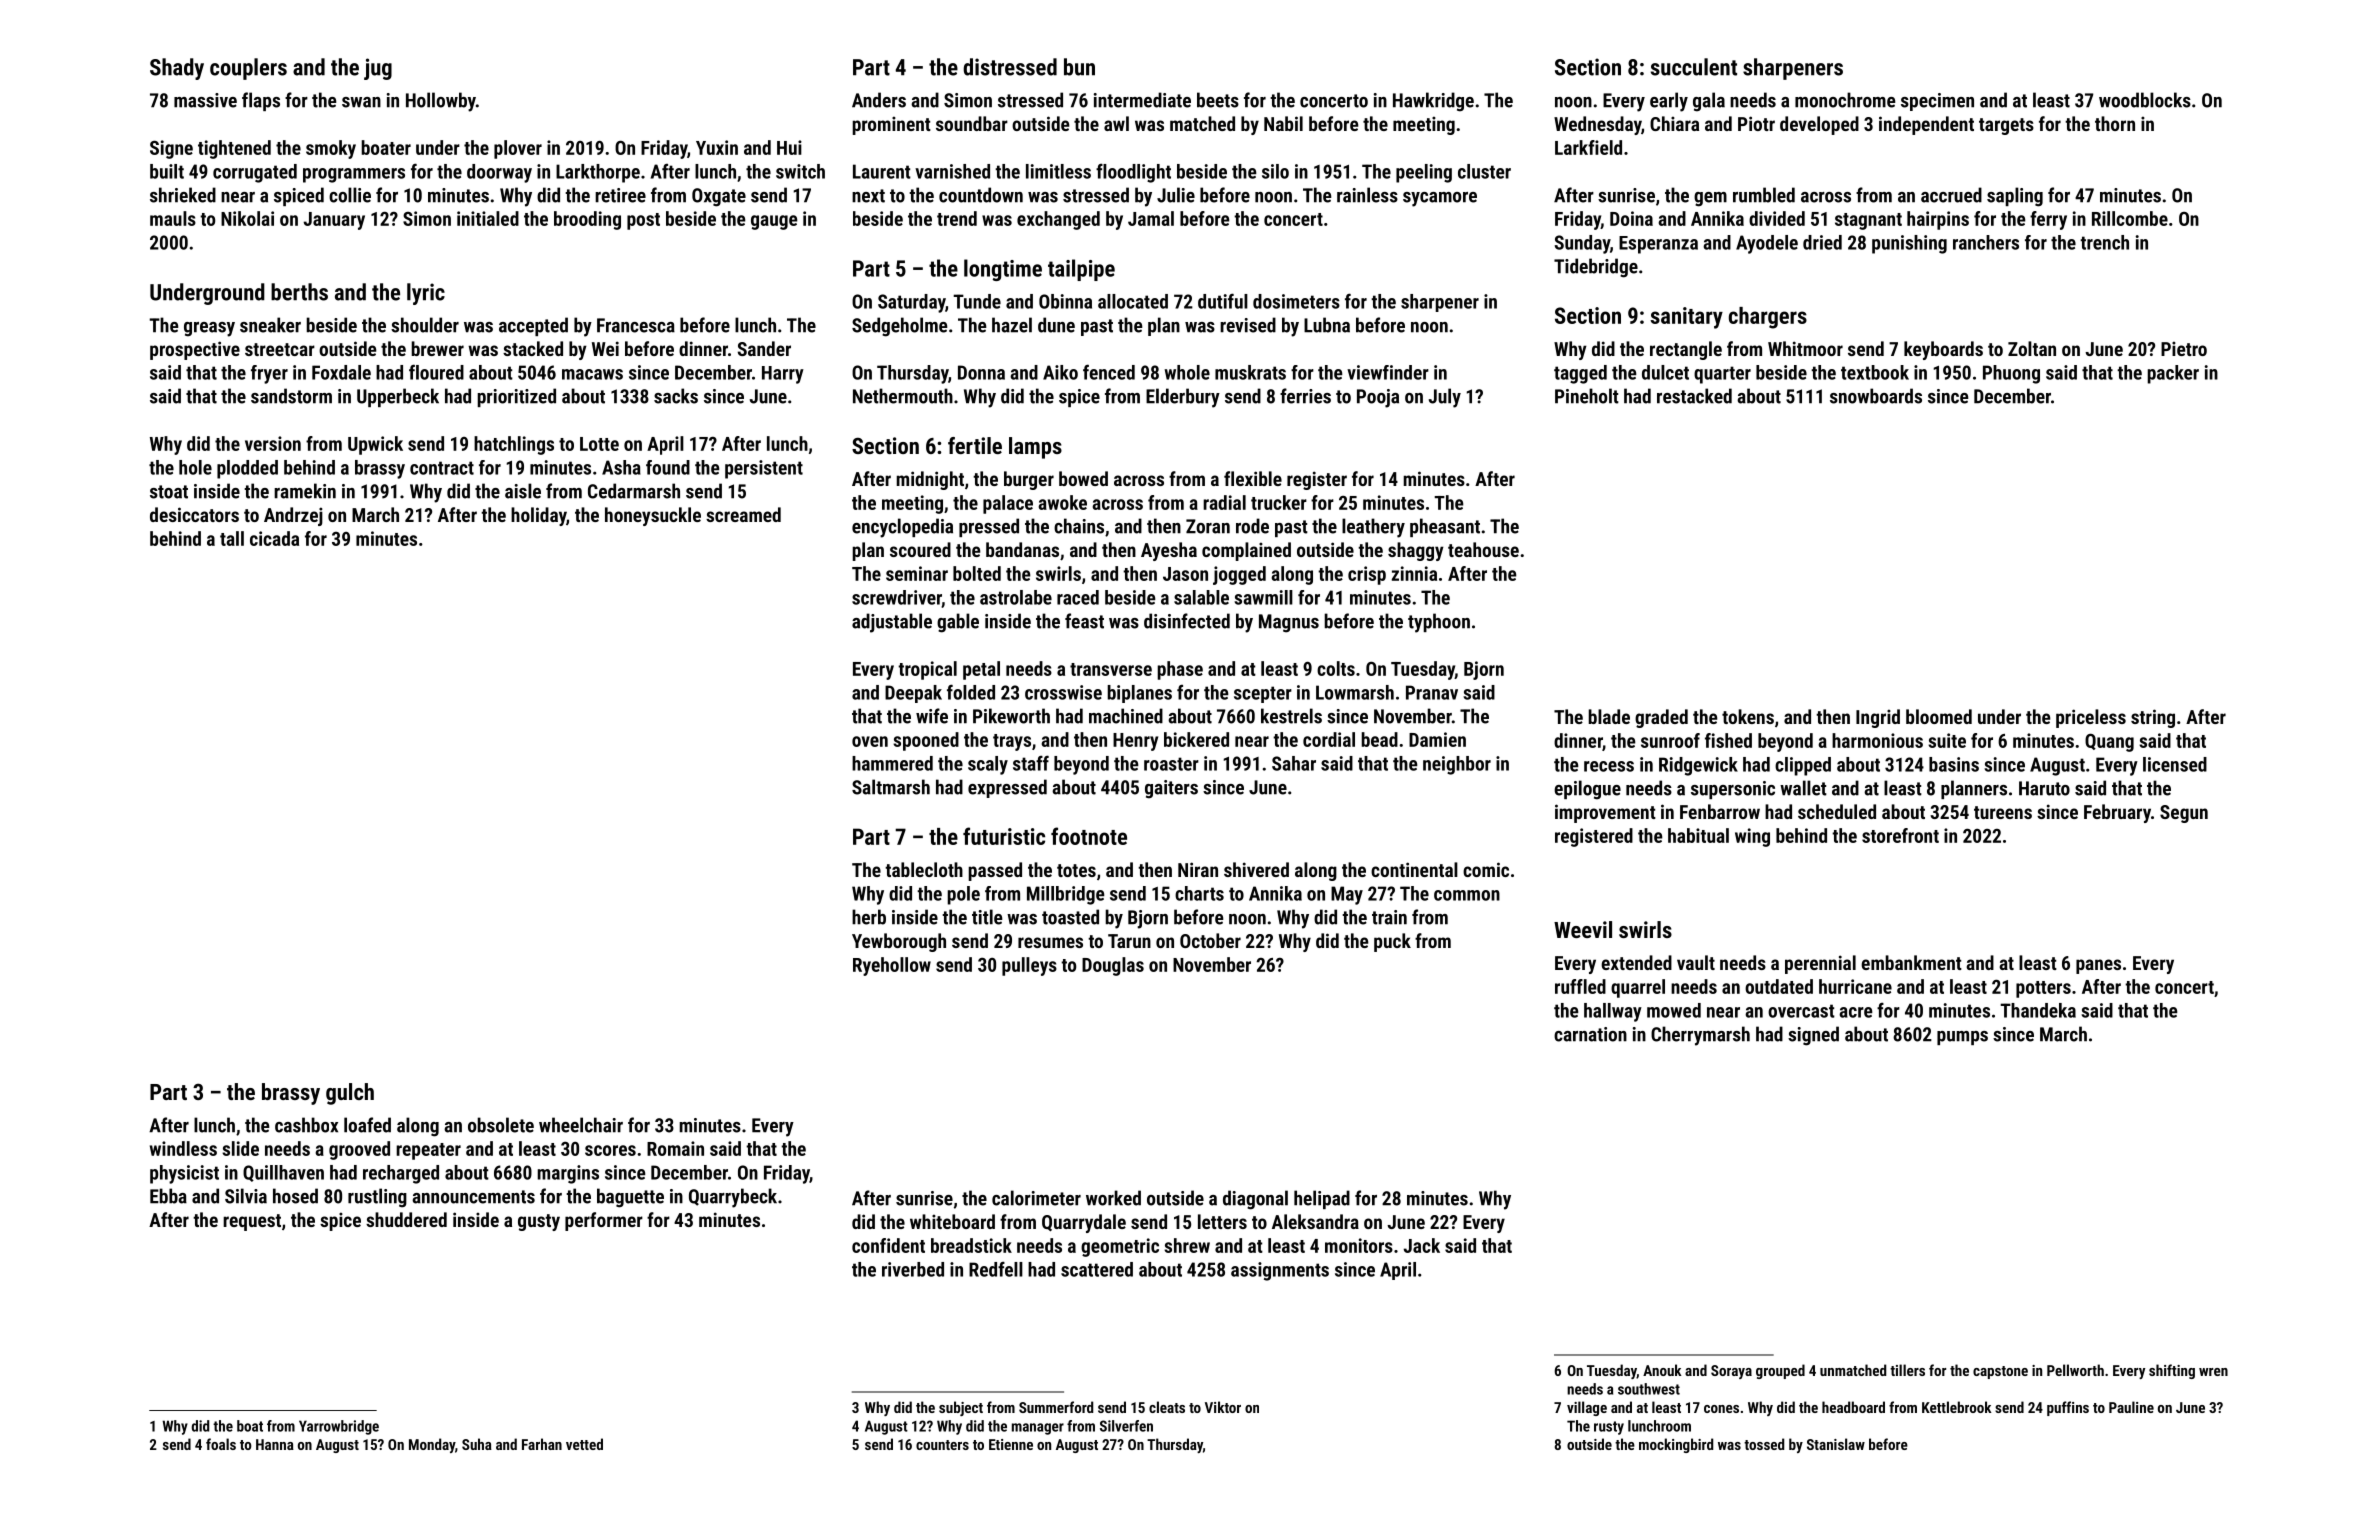 This page has height=1540, width=2380. I want to click on Quarrydale, so click(1084, 1223).
